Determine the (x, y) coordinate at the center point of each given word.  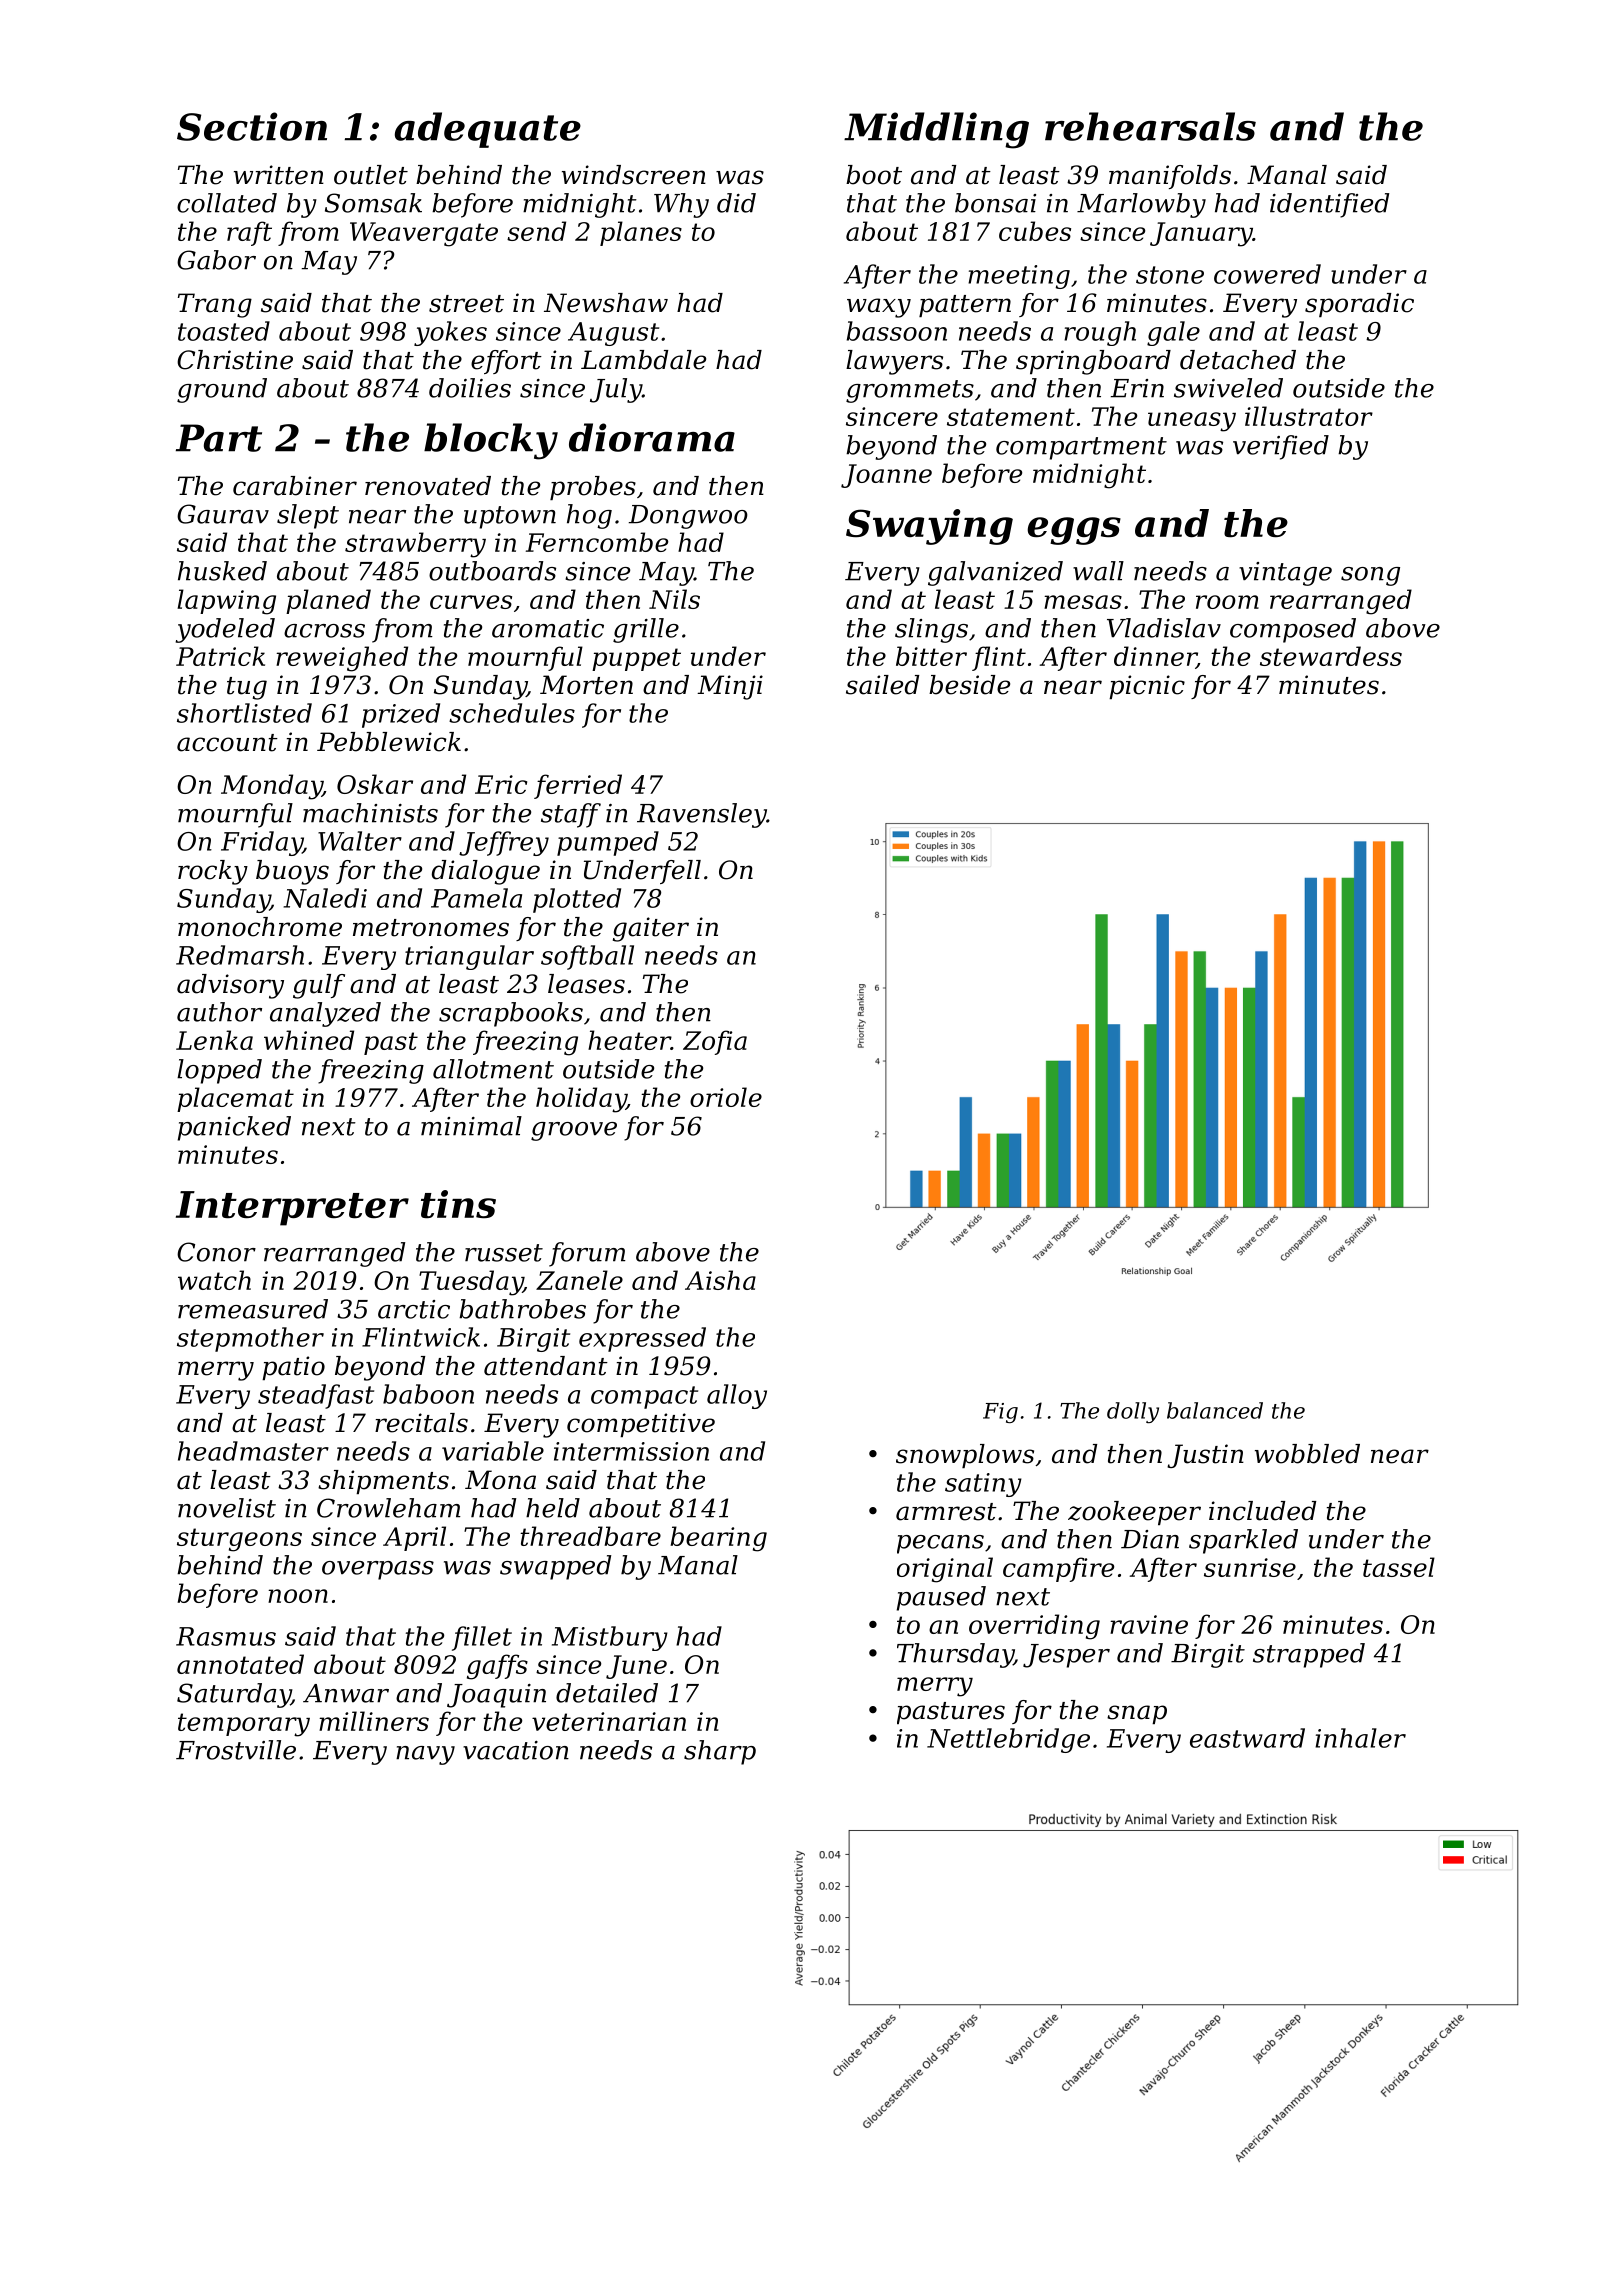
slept (308, 516)
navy (425, 1755)
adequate (488, 130)
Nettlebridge (1008, 1740)
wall (1098, 571)
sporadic (1359, 305)
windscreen (634, 175)
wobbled (1307, 1454)
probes (593, 488)
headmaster (253, 1451)
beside (969, 685)
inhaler (1360, 1738)
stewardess (1331, 656)
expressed (642, 1339)
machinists (370, 813)
